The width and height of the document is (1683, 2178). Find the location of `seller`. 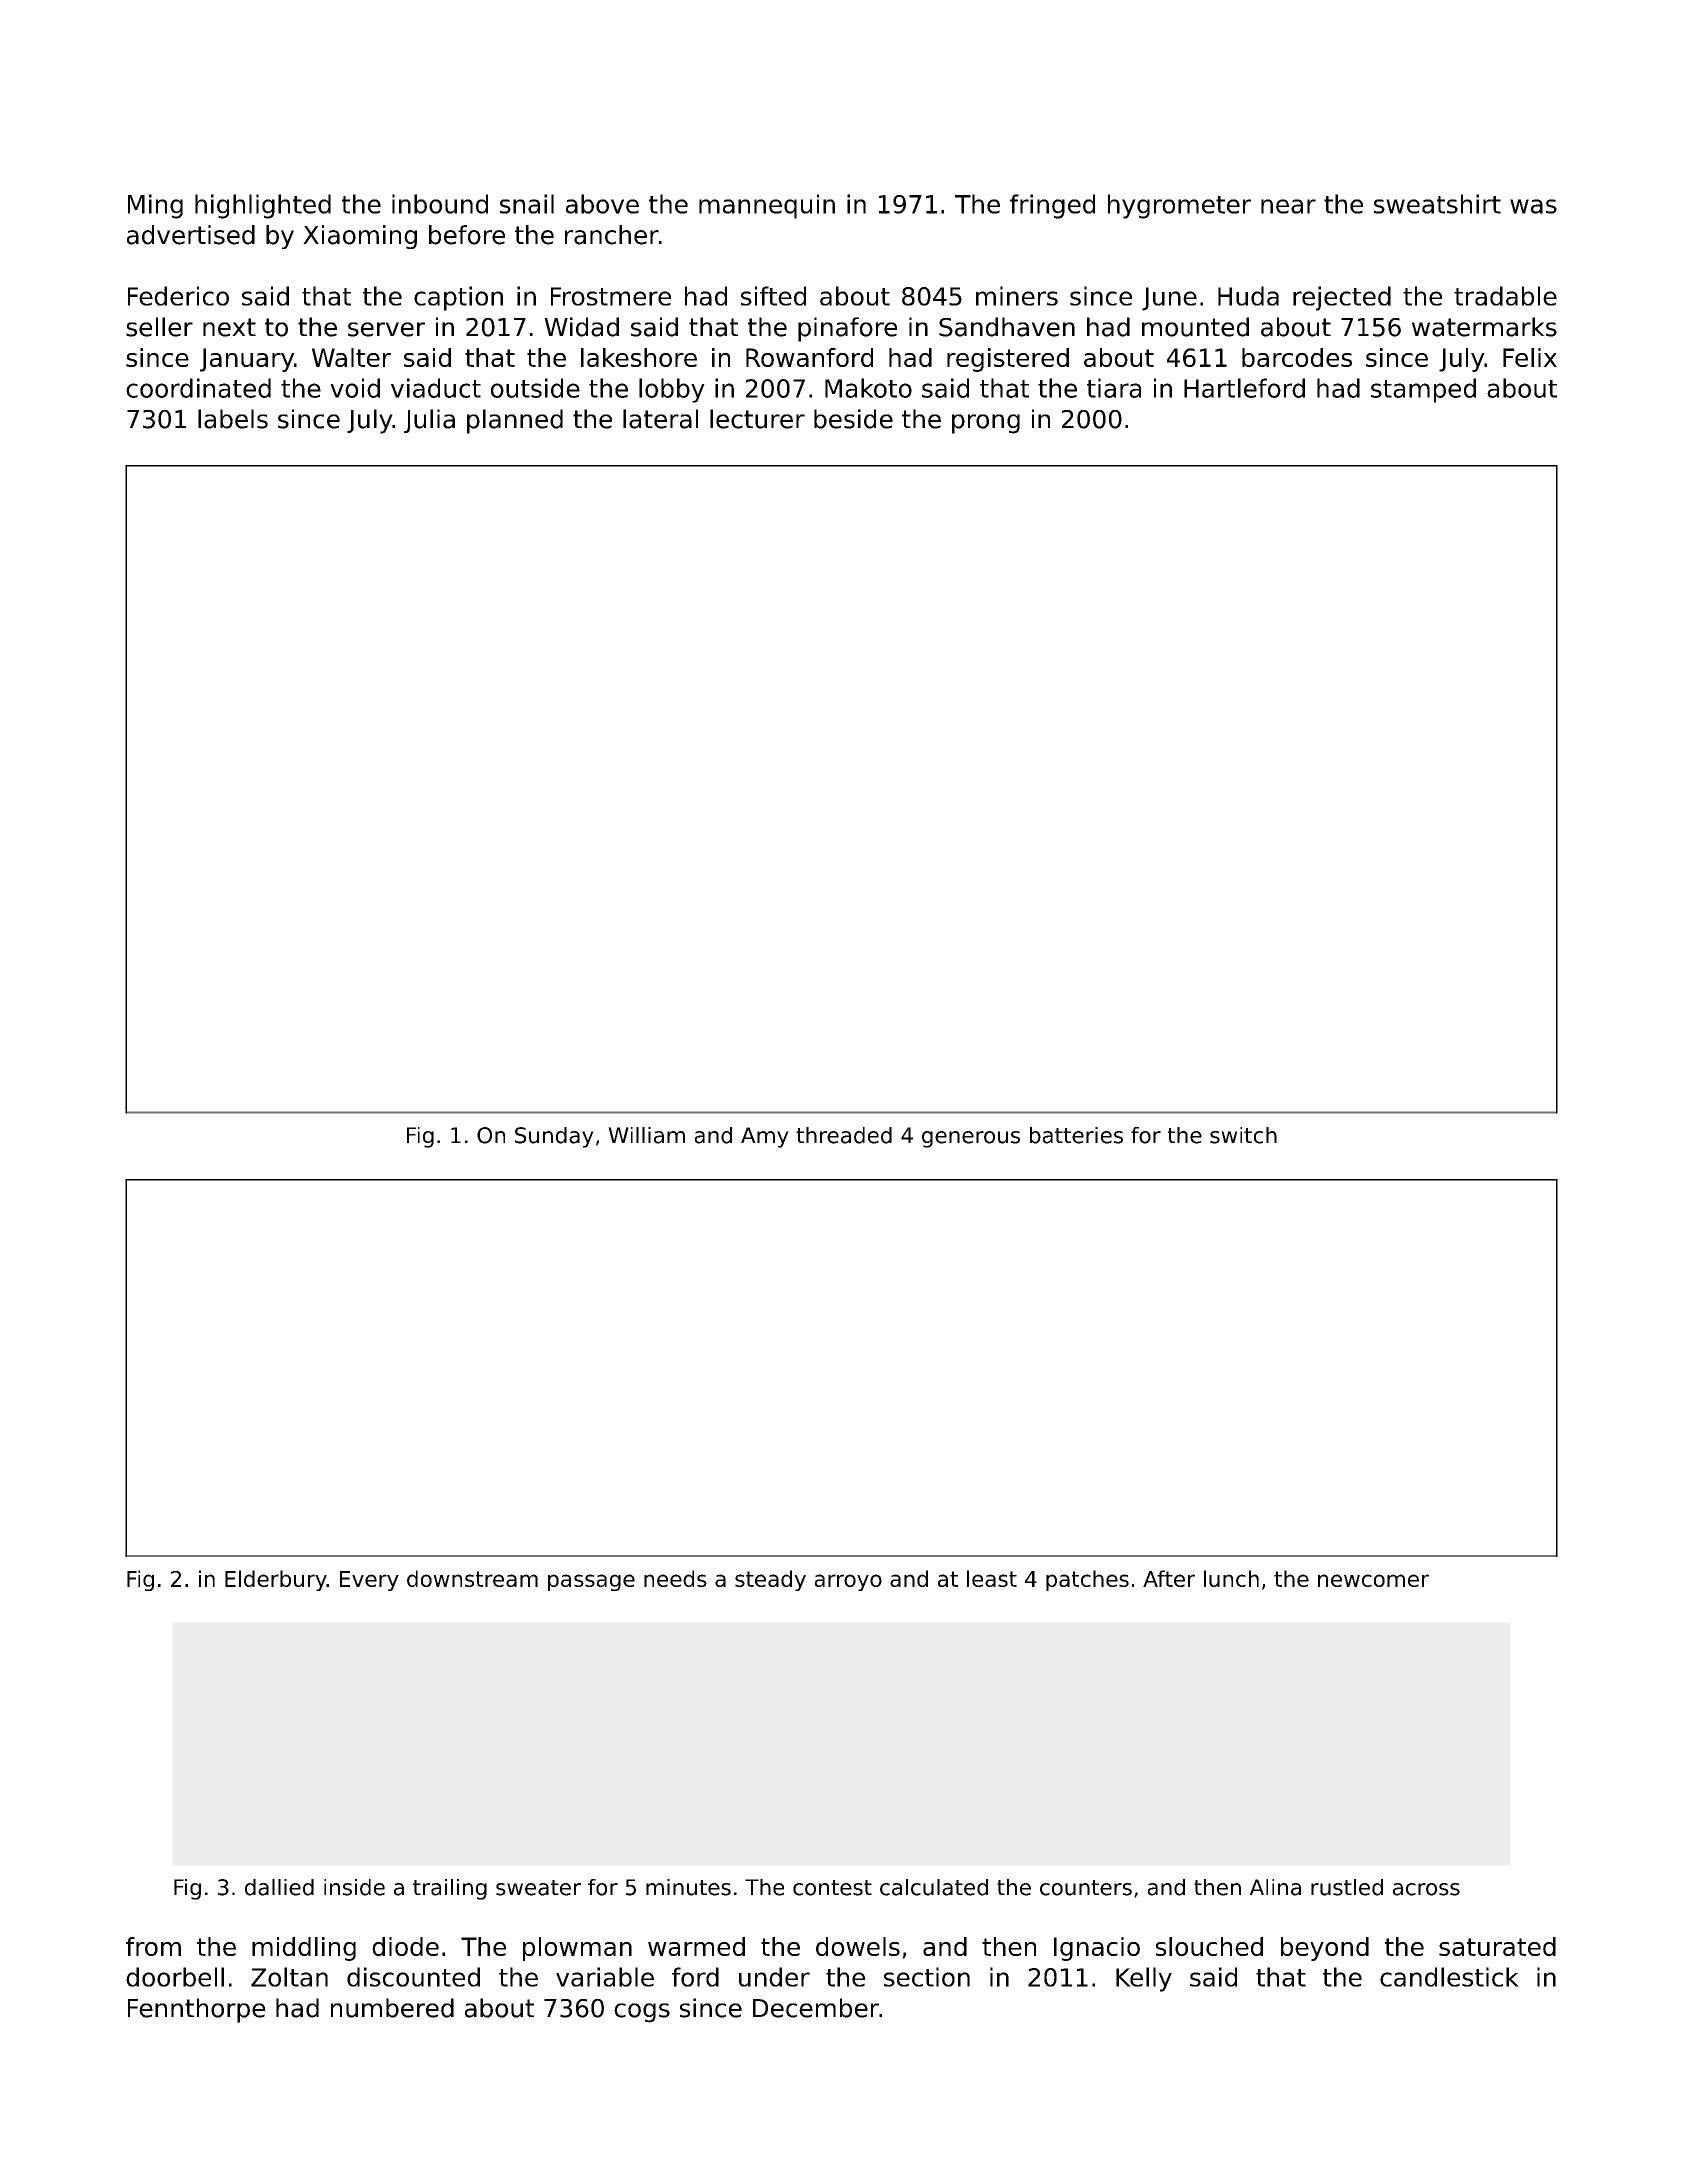

seller is located at coordinates (159, 327).
